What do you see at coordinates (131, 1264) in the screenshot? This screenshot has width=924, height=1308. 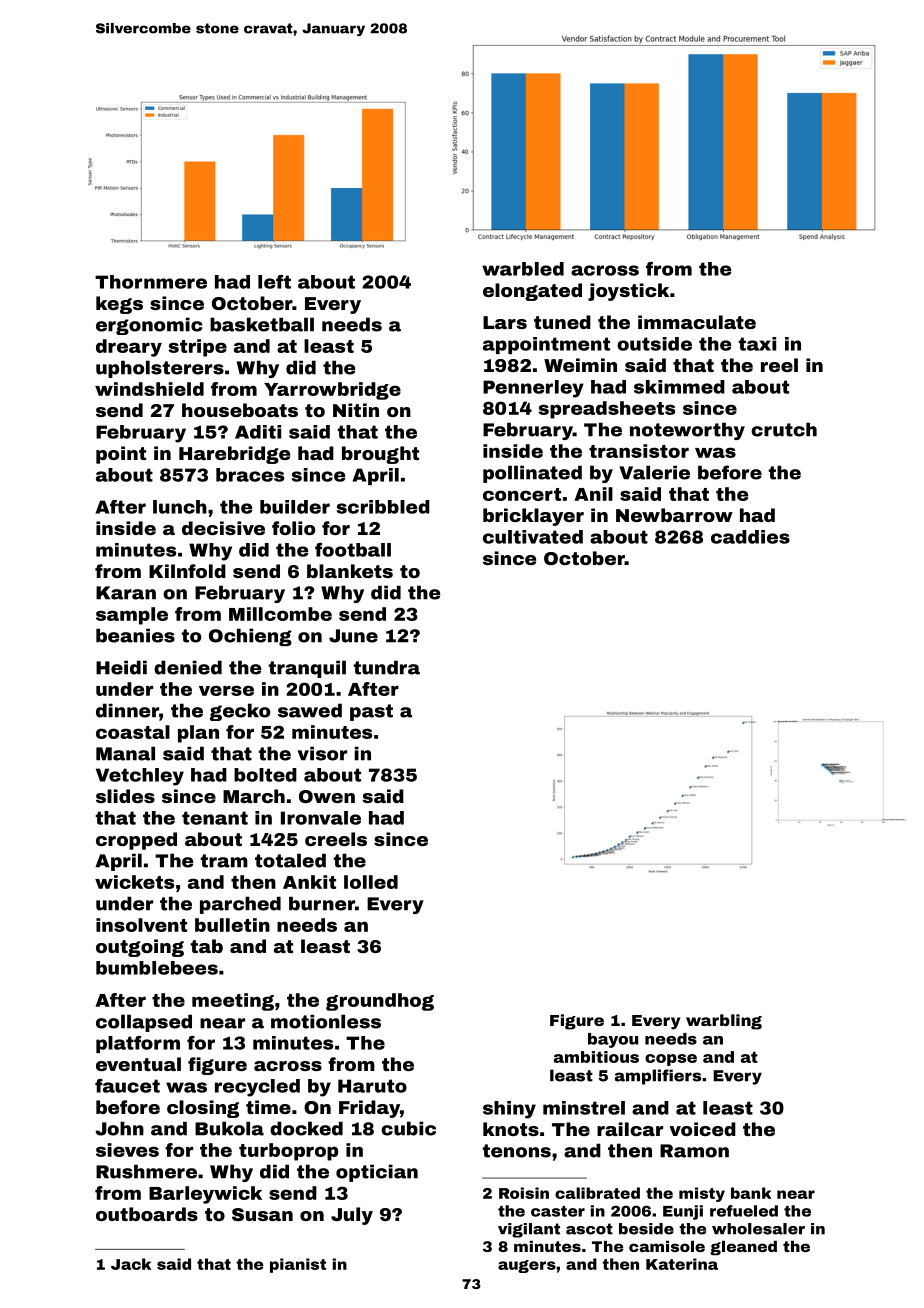 I see `Jack` at bounding box center [131, 1264].
